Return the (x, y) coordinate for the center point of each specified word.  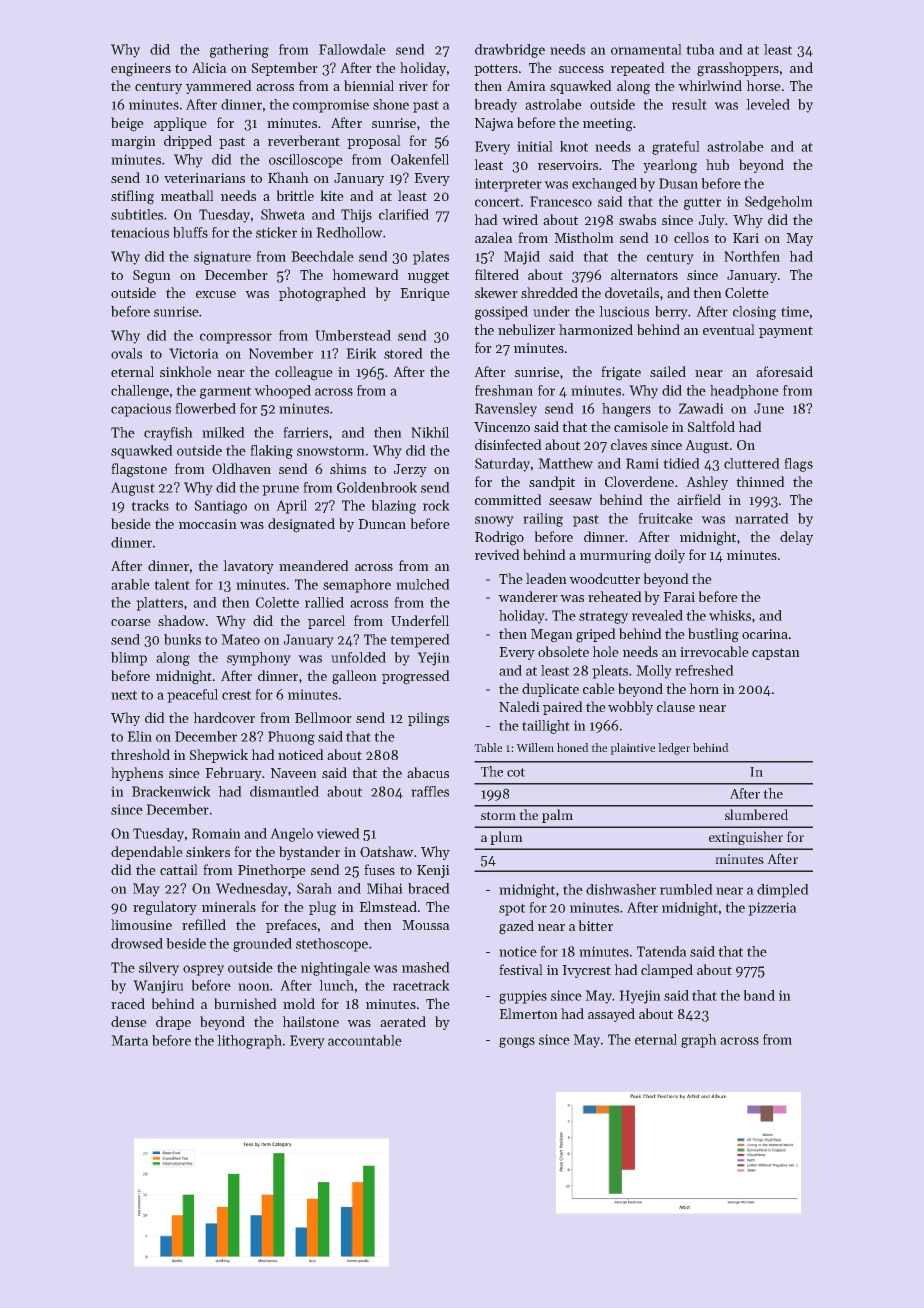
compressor (236, 338)
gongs (517, 1042)
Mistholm (584, 237)
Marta (130, 1040)
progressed (416, 677)
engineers (141, 70)
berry (671, 313)
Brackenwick (171, 791)
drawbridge (510, 51)
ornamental (646, 49)
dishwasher (621, 889)
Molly (654, 672)
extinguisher (746, 838)
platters (159, 604)
